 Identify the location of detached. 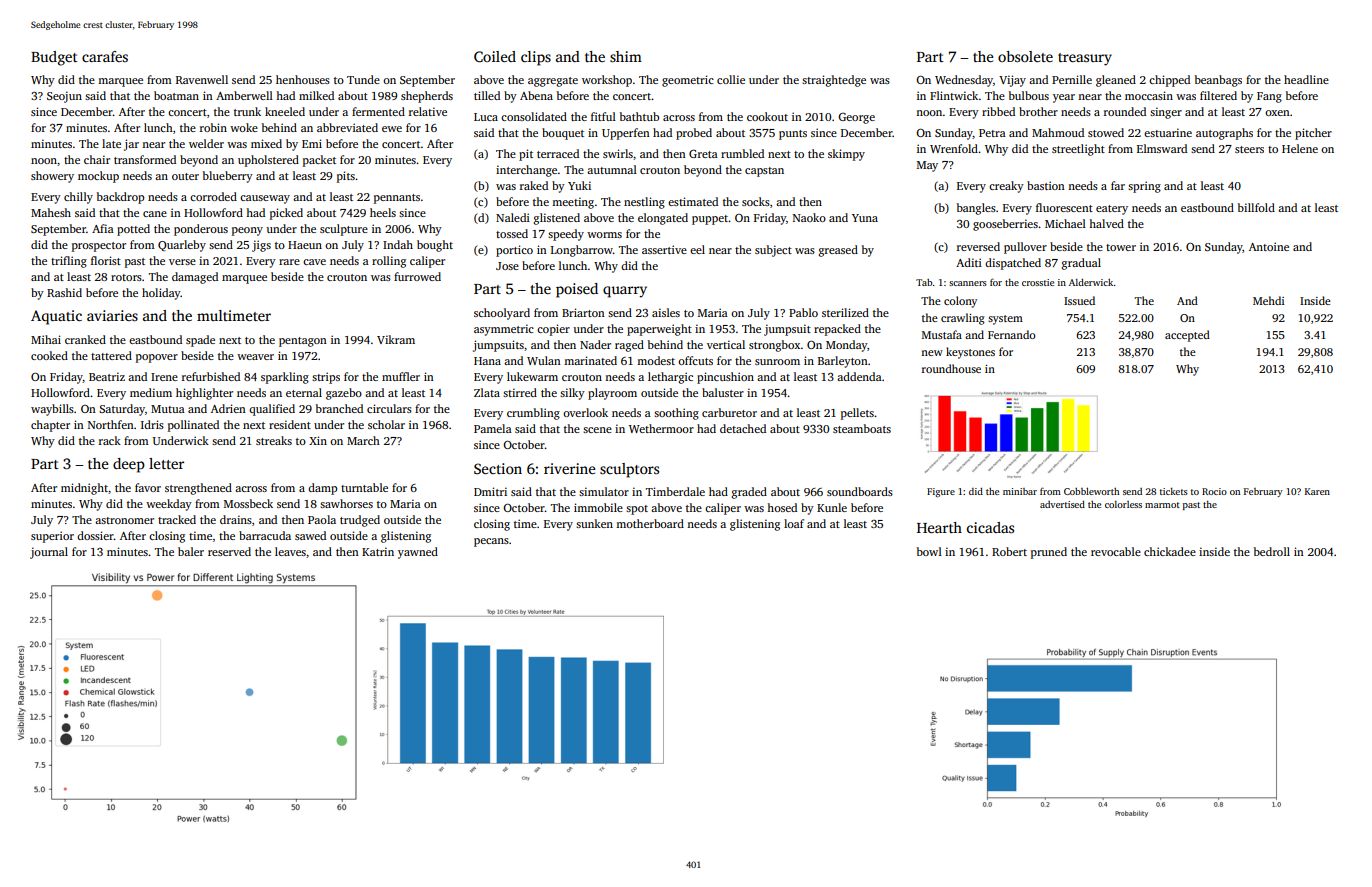
(743, 428).
